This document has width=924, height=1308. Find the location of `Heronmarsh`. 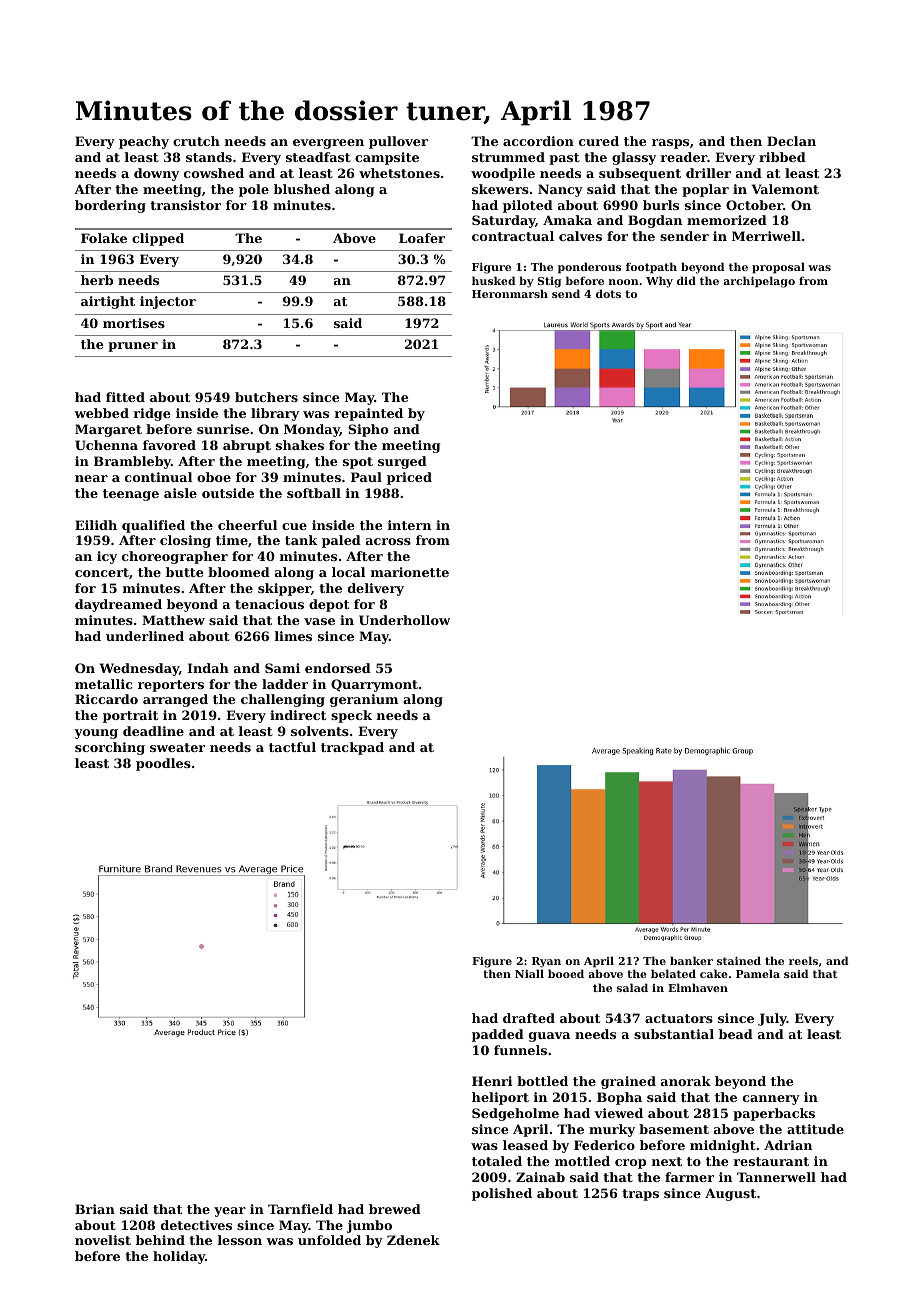

Heronmarsh is located at coordinates (510, 293).
